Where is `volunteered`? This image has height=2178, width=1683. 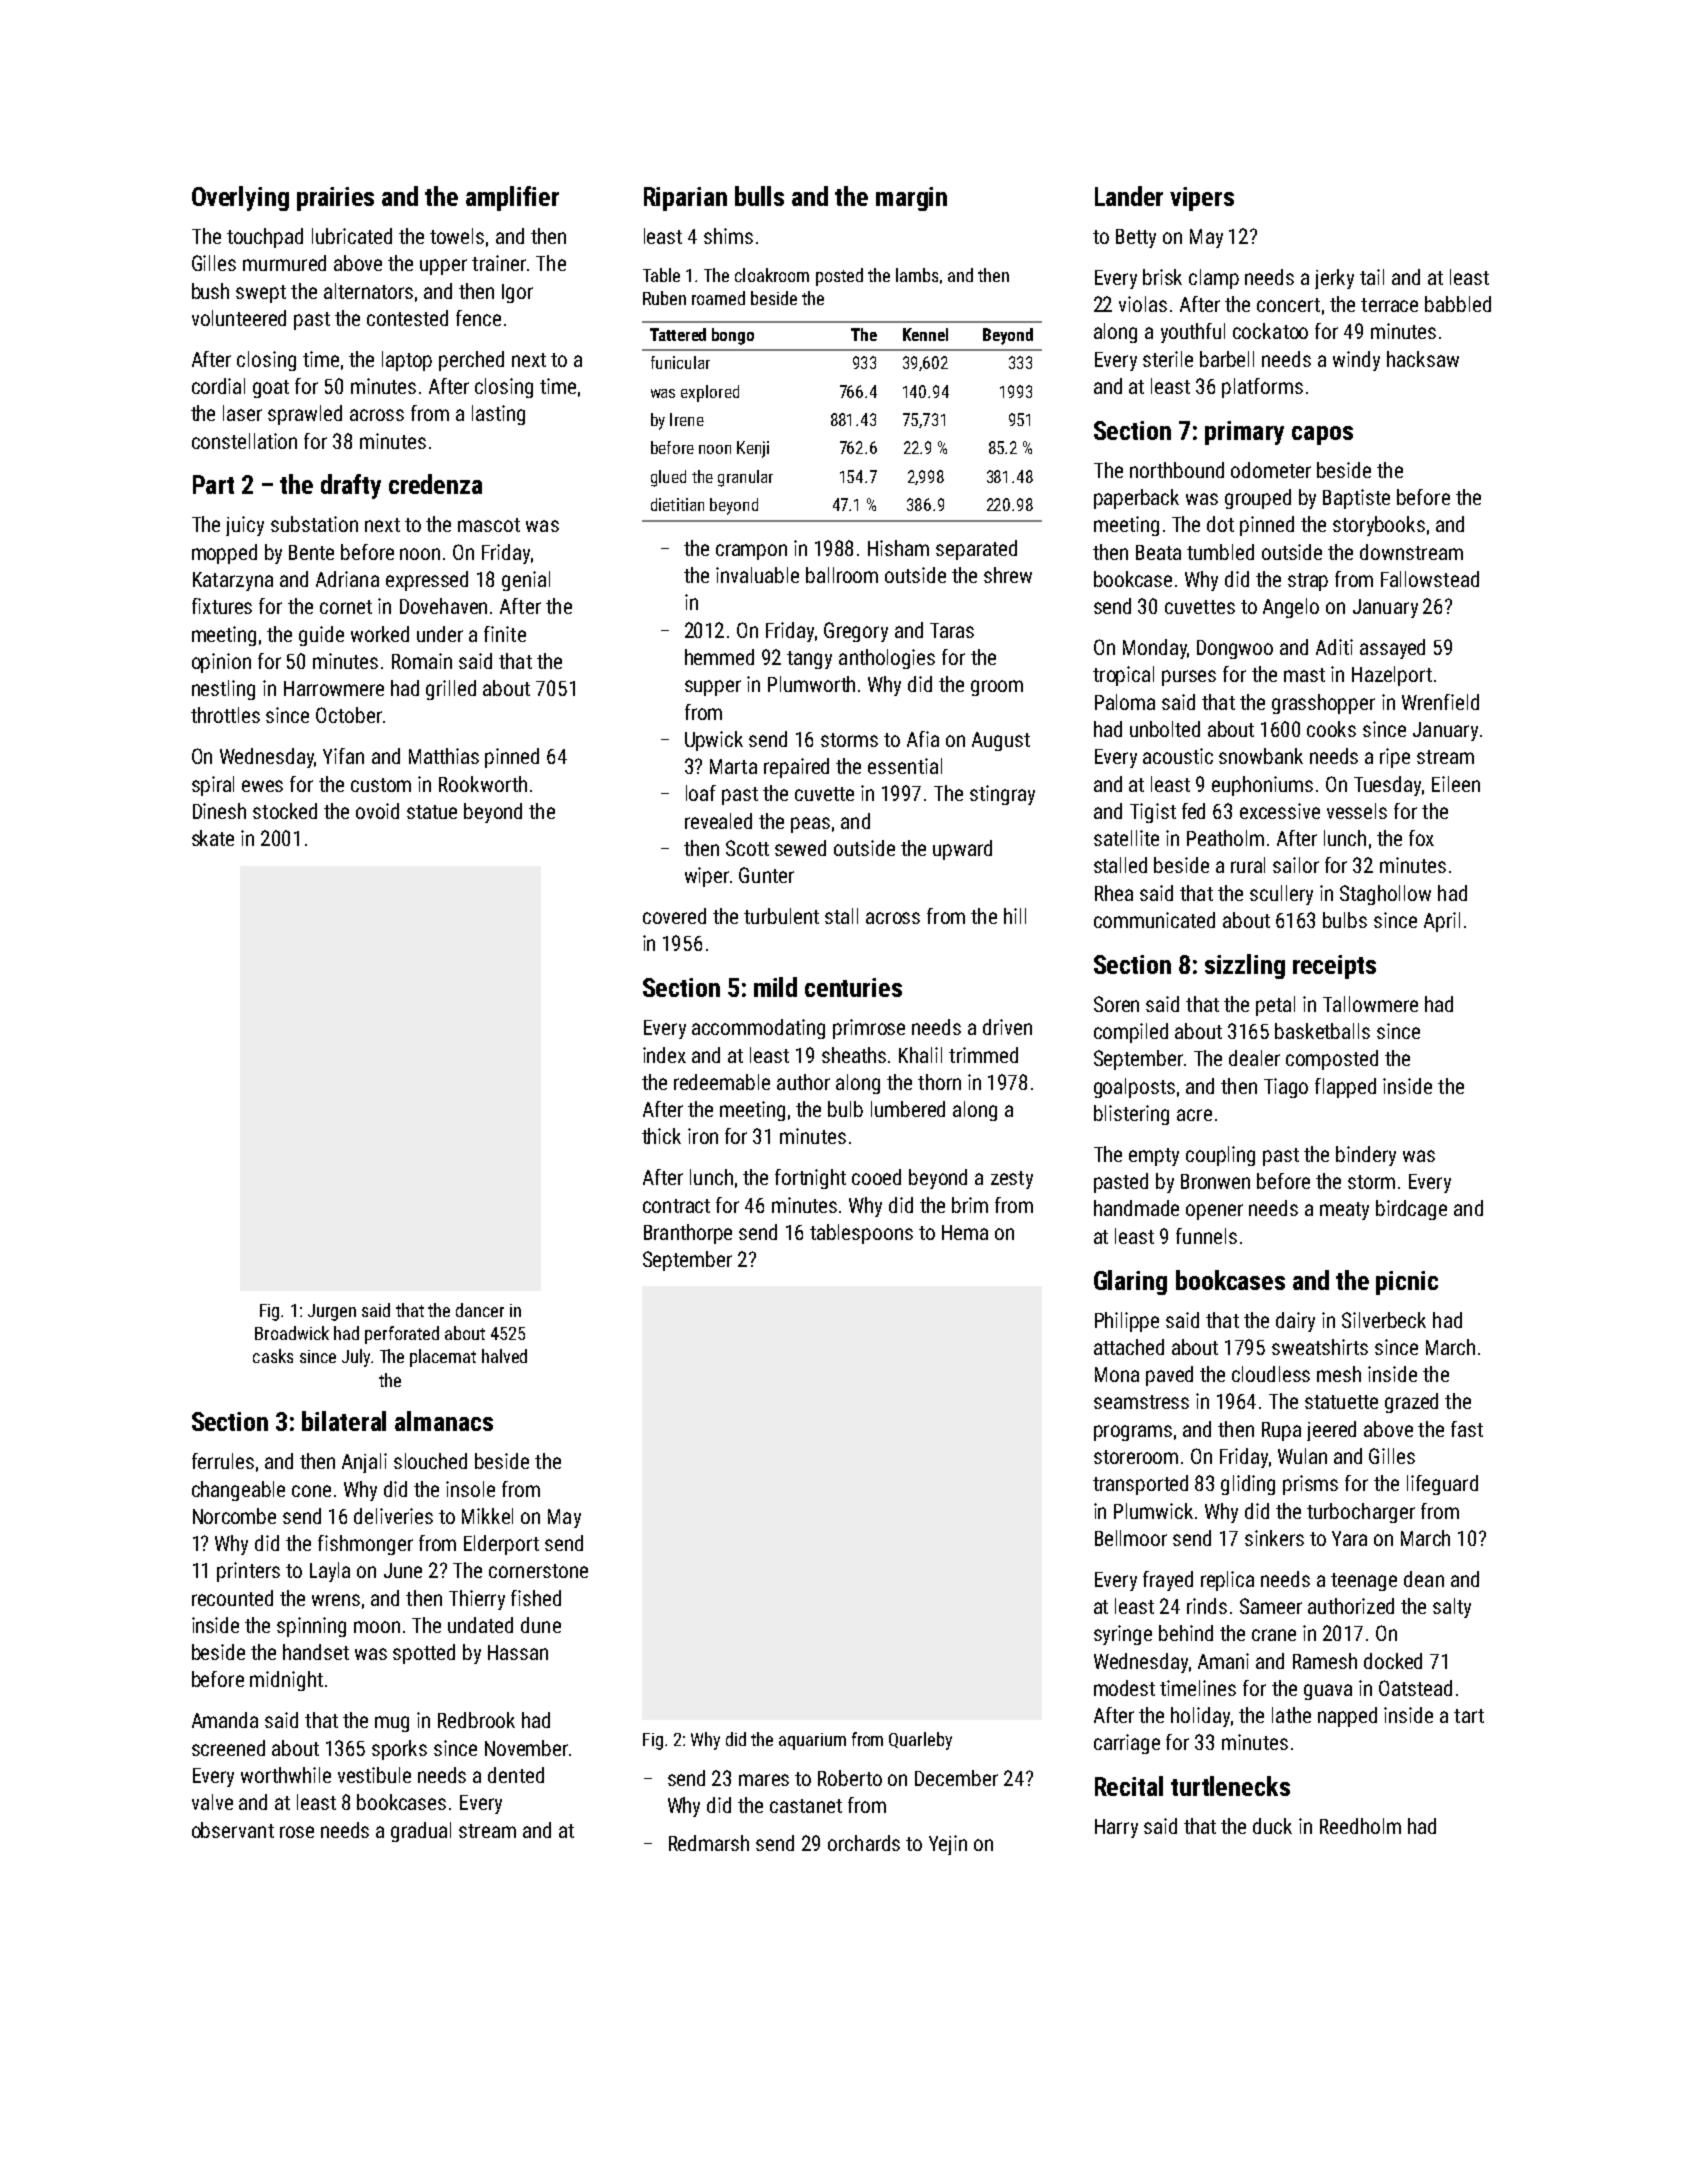
volunteered is located at coordinates (239, 318).
